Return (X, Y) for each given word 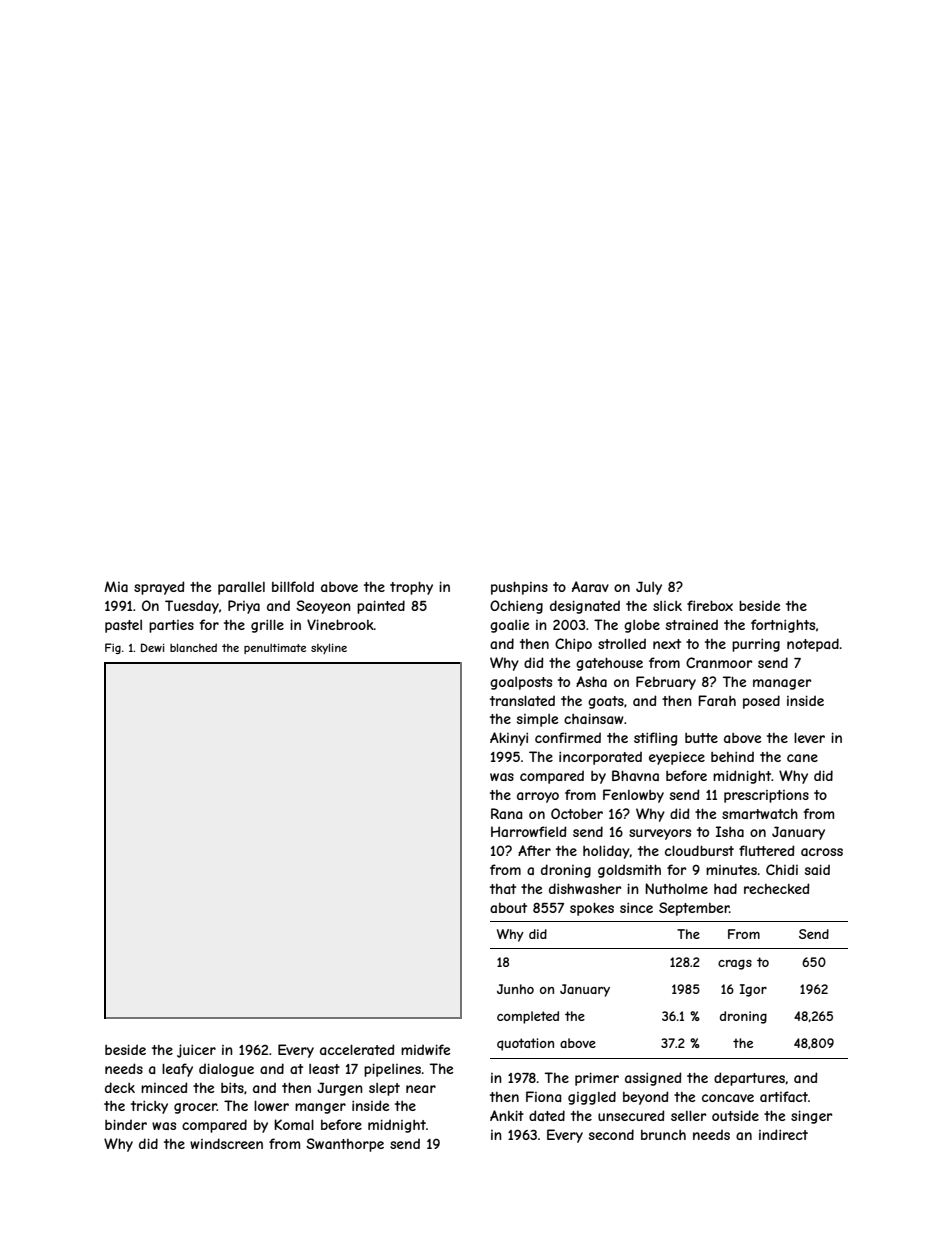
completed (528, 1017)
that (503, 889)
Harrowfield (528, 831)
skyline (329, 648)
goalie (510, 626)
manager (782, 684)
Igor (753, 990)
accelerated (357, 1049)
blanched (193, 647)
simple (538, 720)
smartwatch (760, 814)
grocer (195, 1108)
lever (809, 737)
